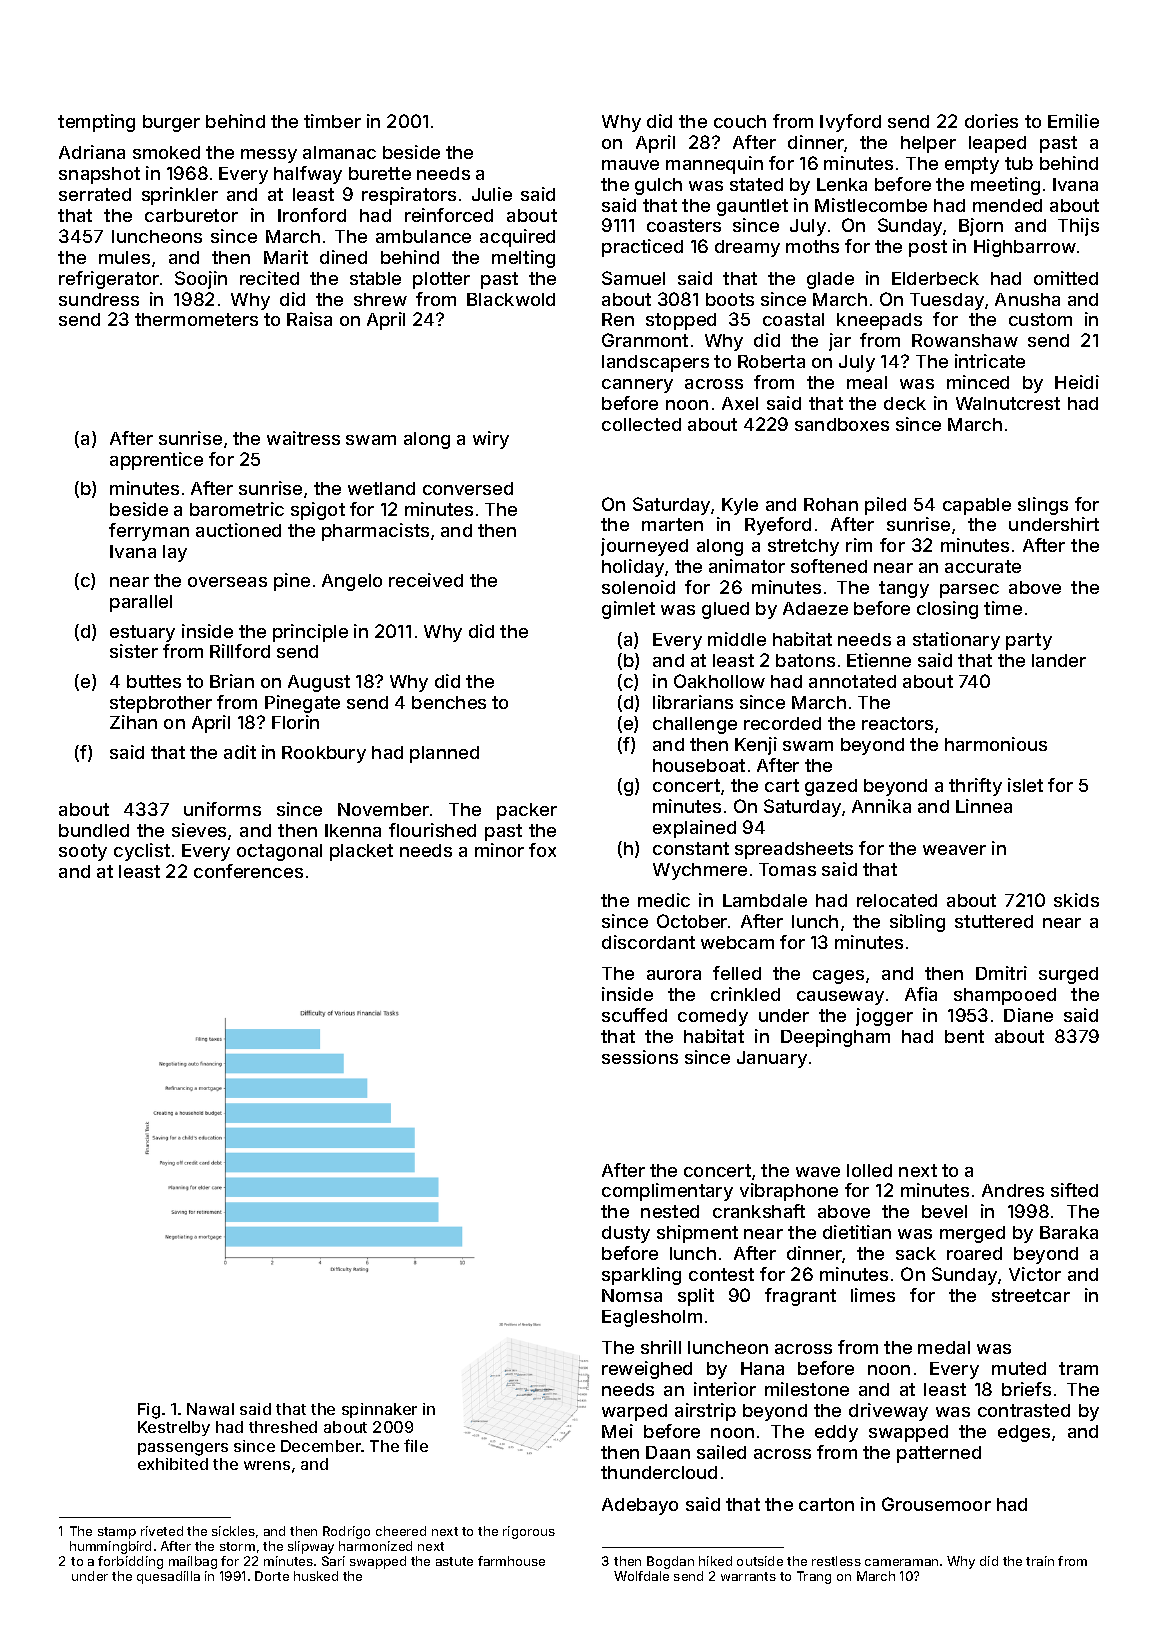  I want to click on tempting, so click(96, 123).
